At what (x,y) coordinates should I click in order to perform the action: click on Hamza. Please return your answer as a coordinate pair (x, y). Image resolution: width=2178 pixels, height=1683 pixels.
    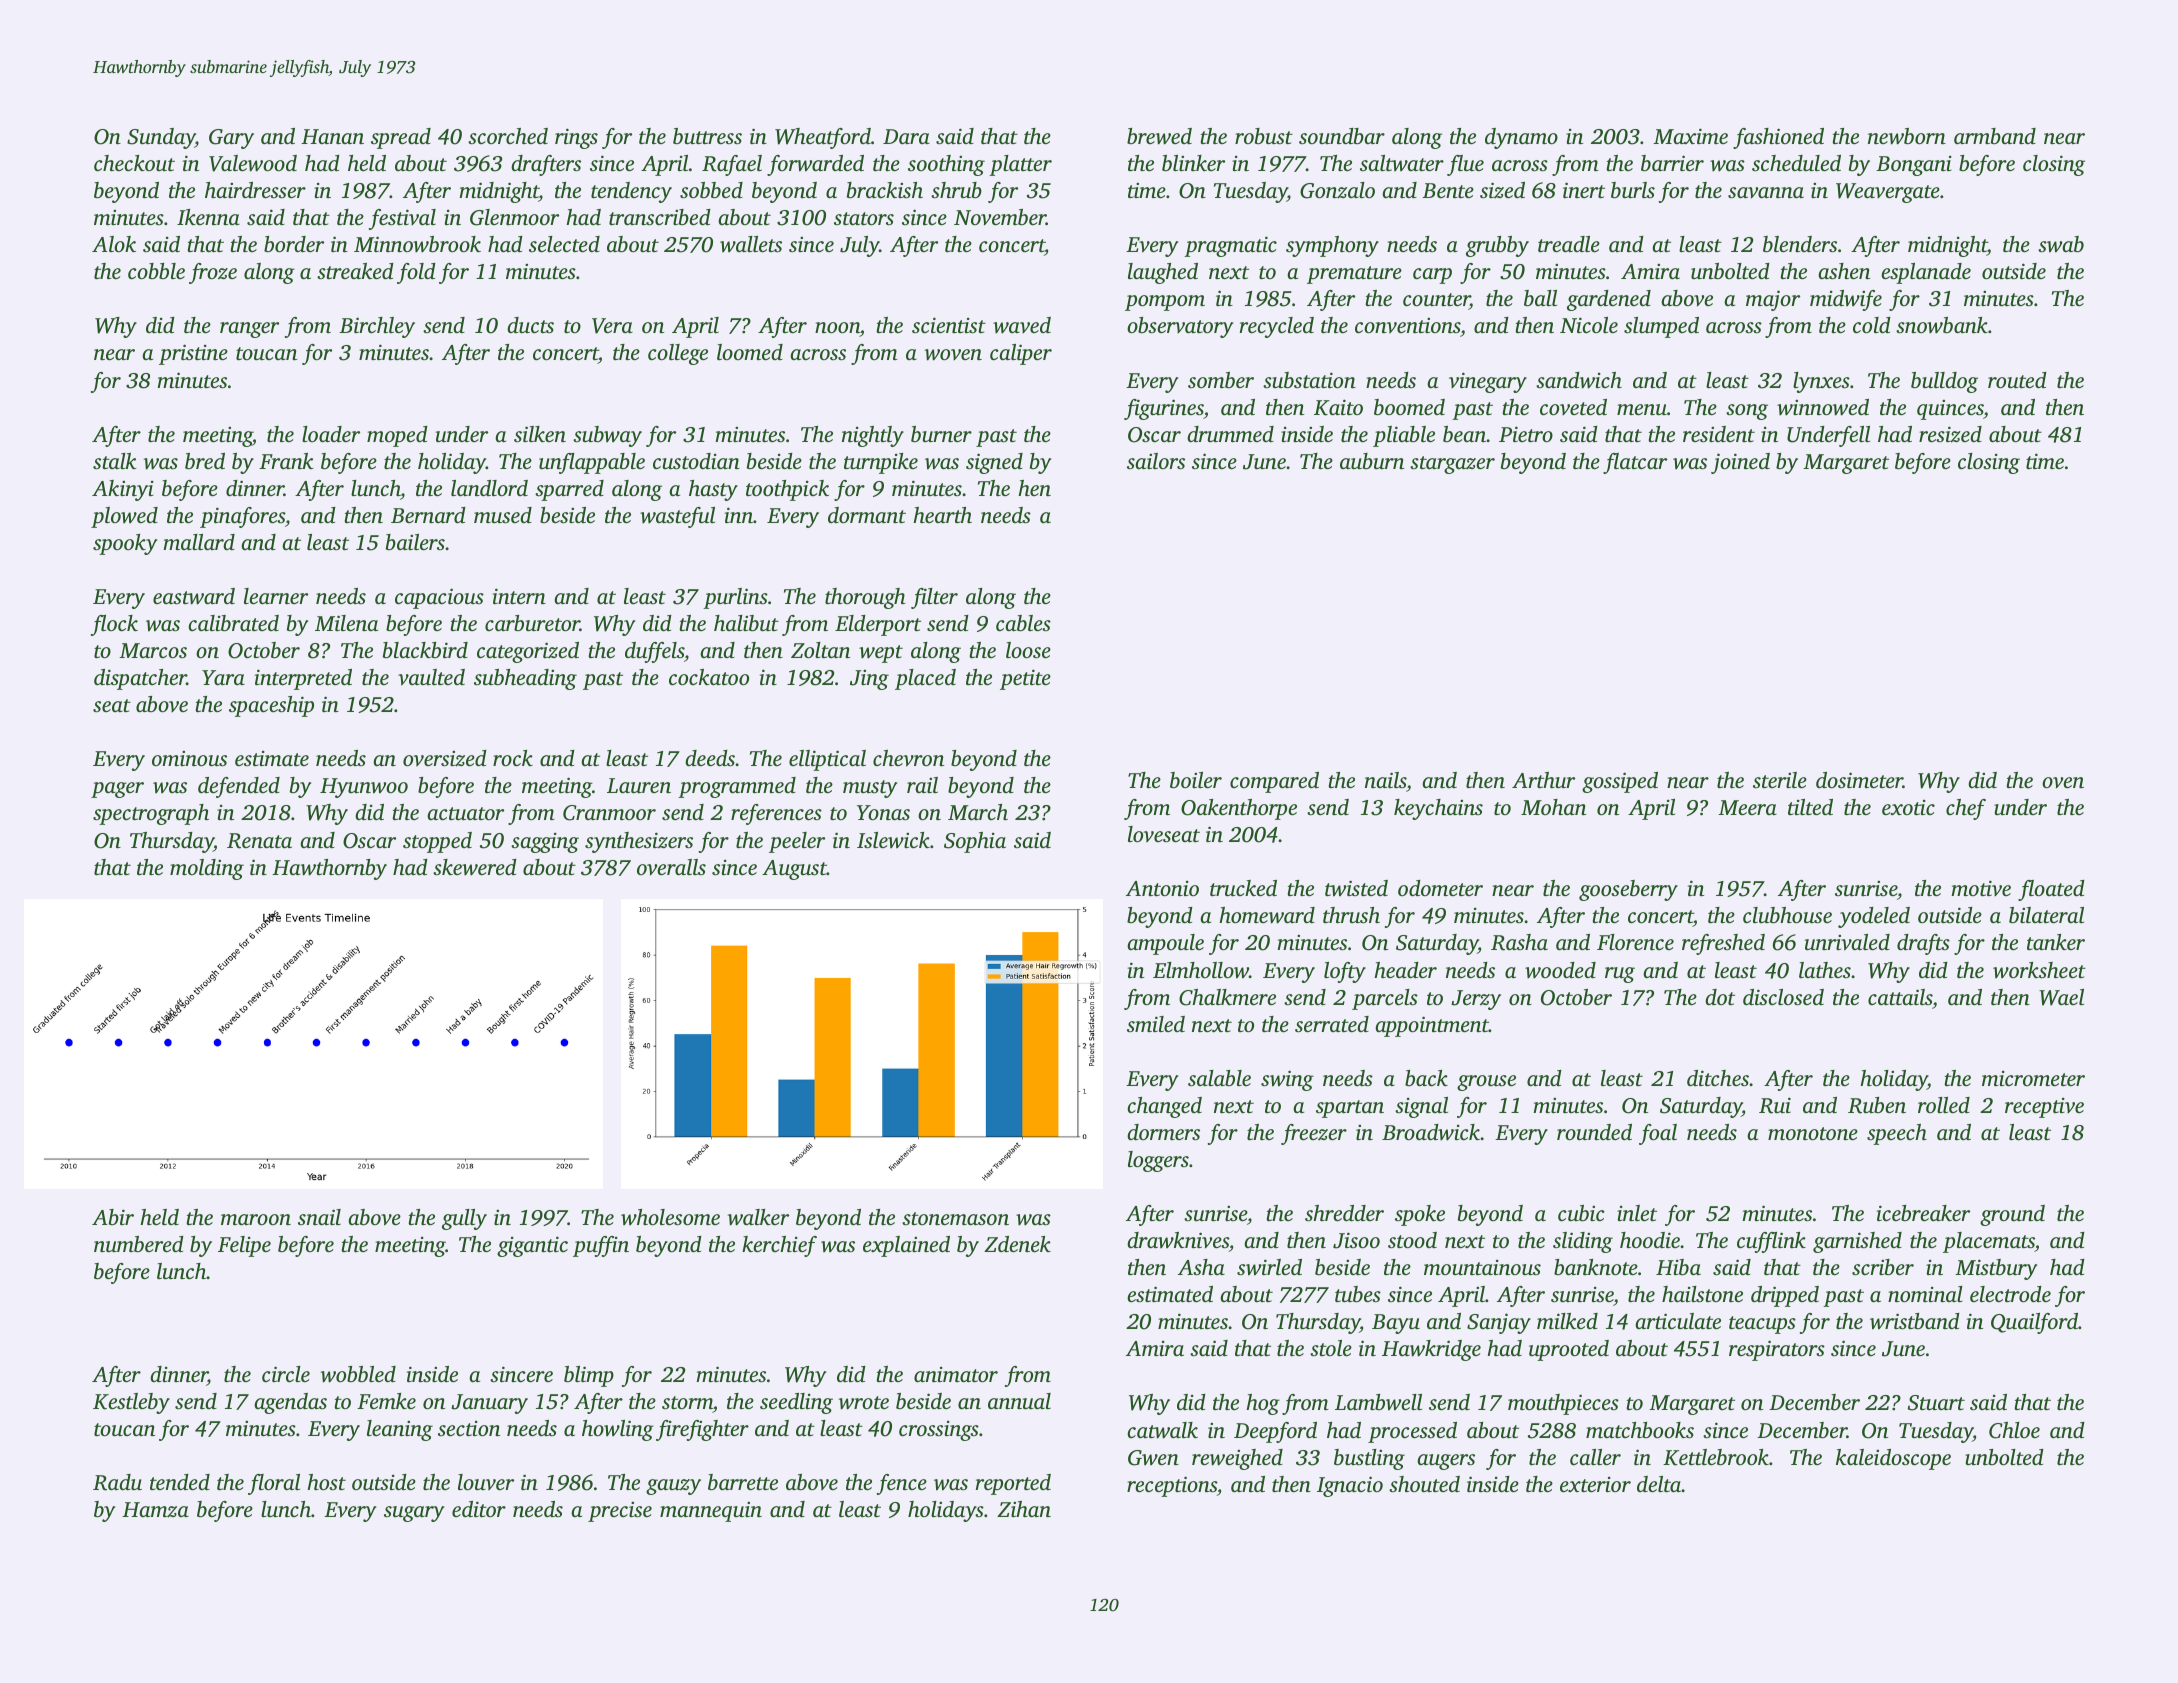
    Looking at the image, I should click on (155, 1510).
